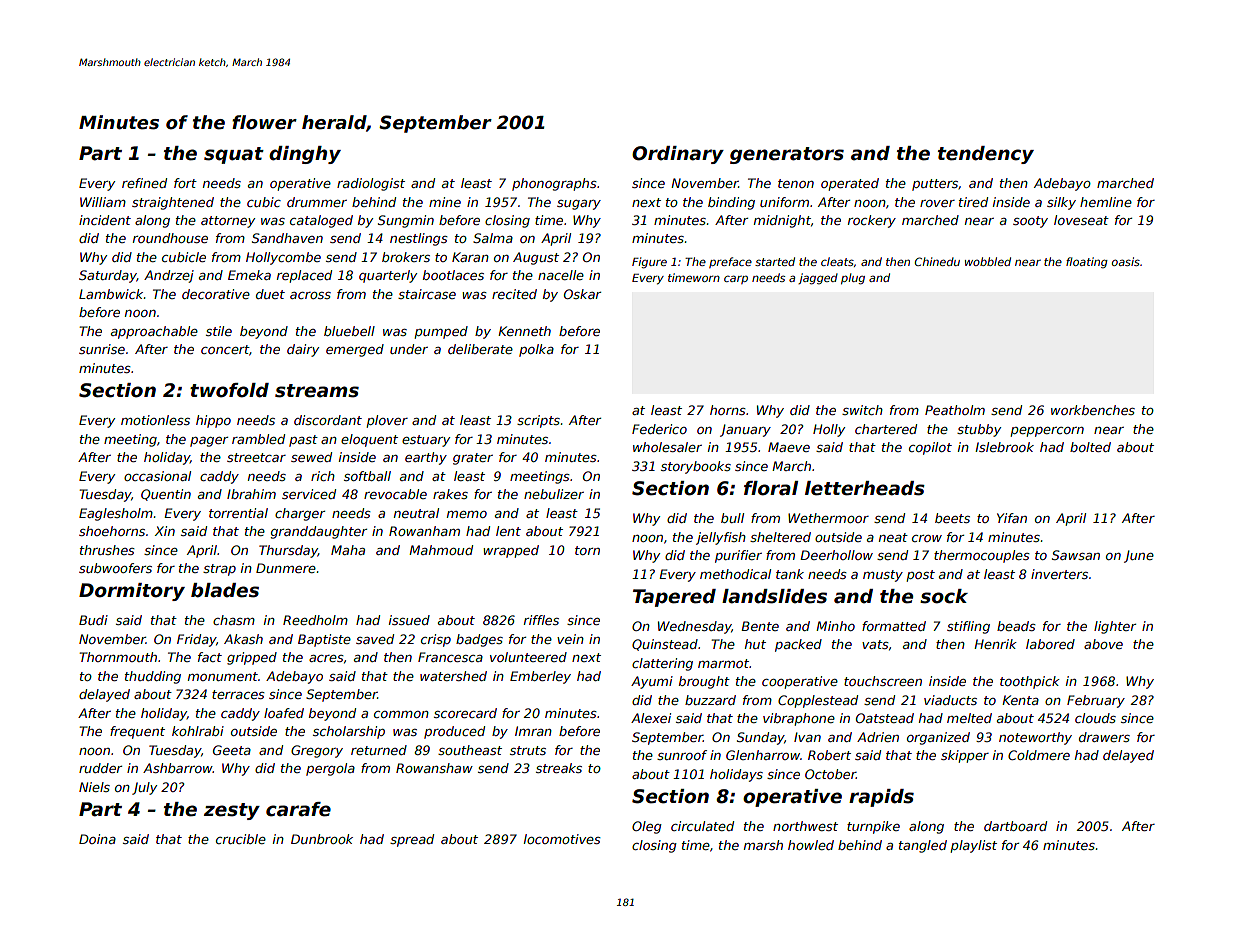 The width and height of the screenshot is (1233, 952). I want to click on pumped, so click(441, 332).
